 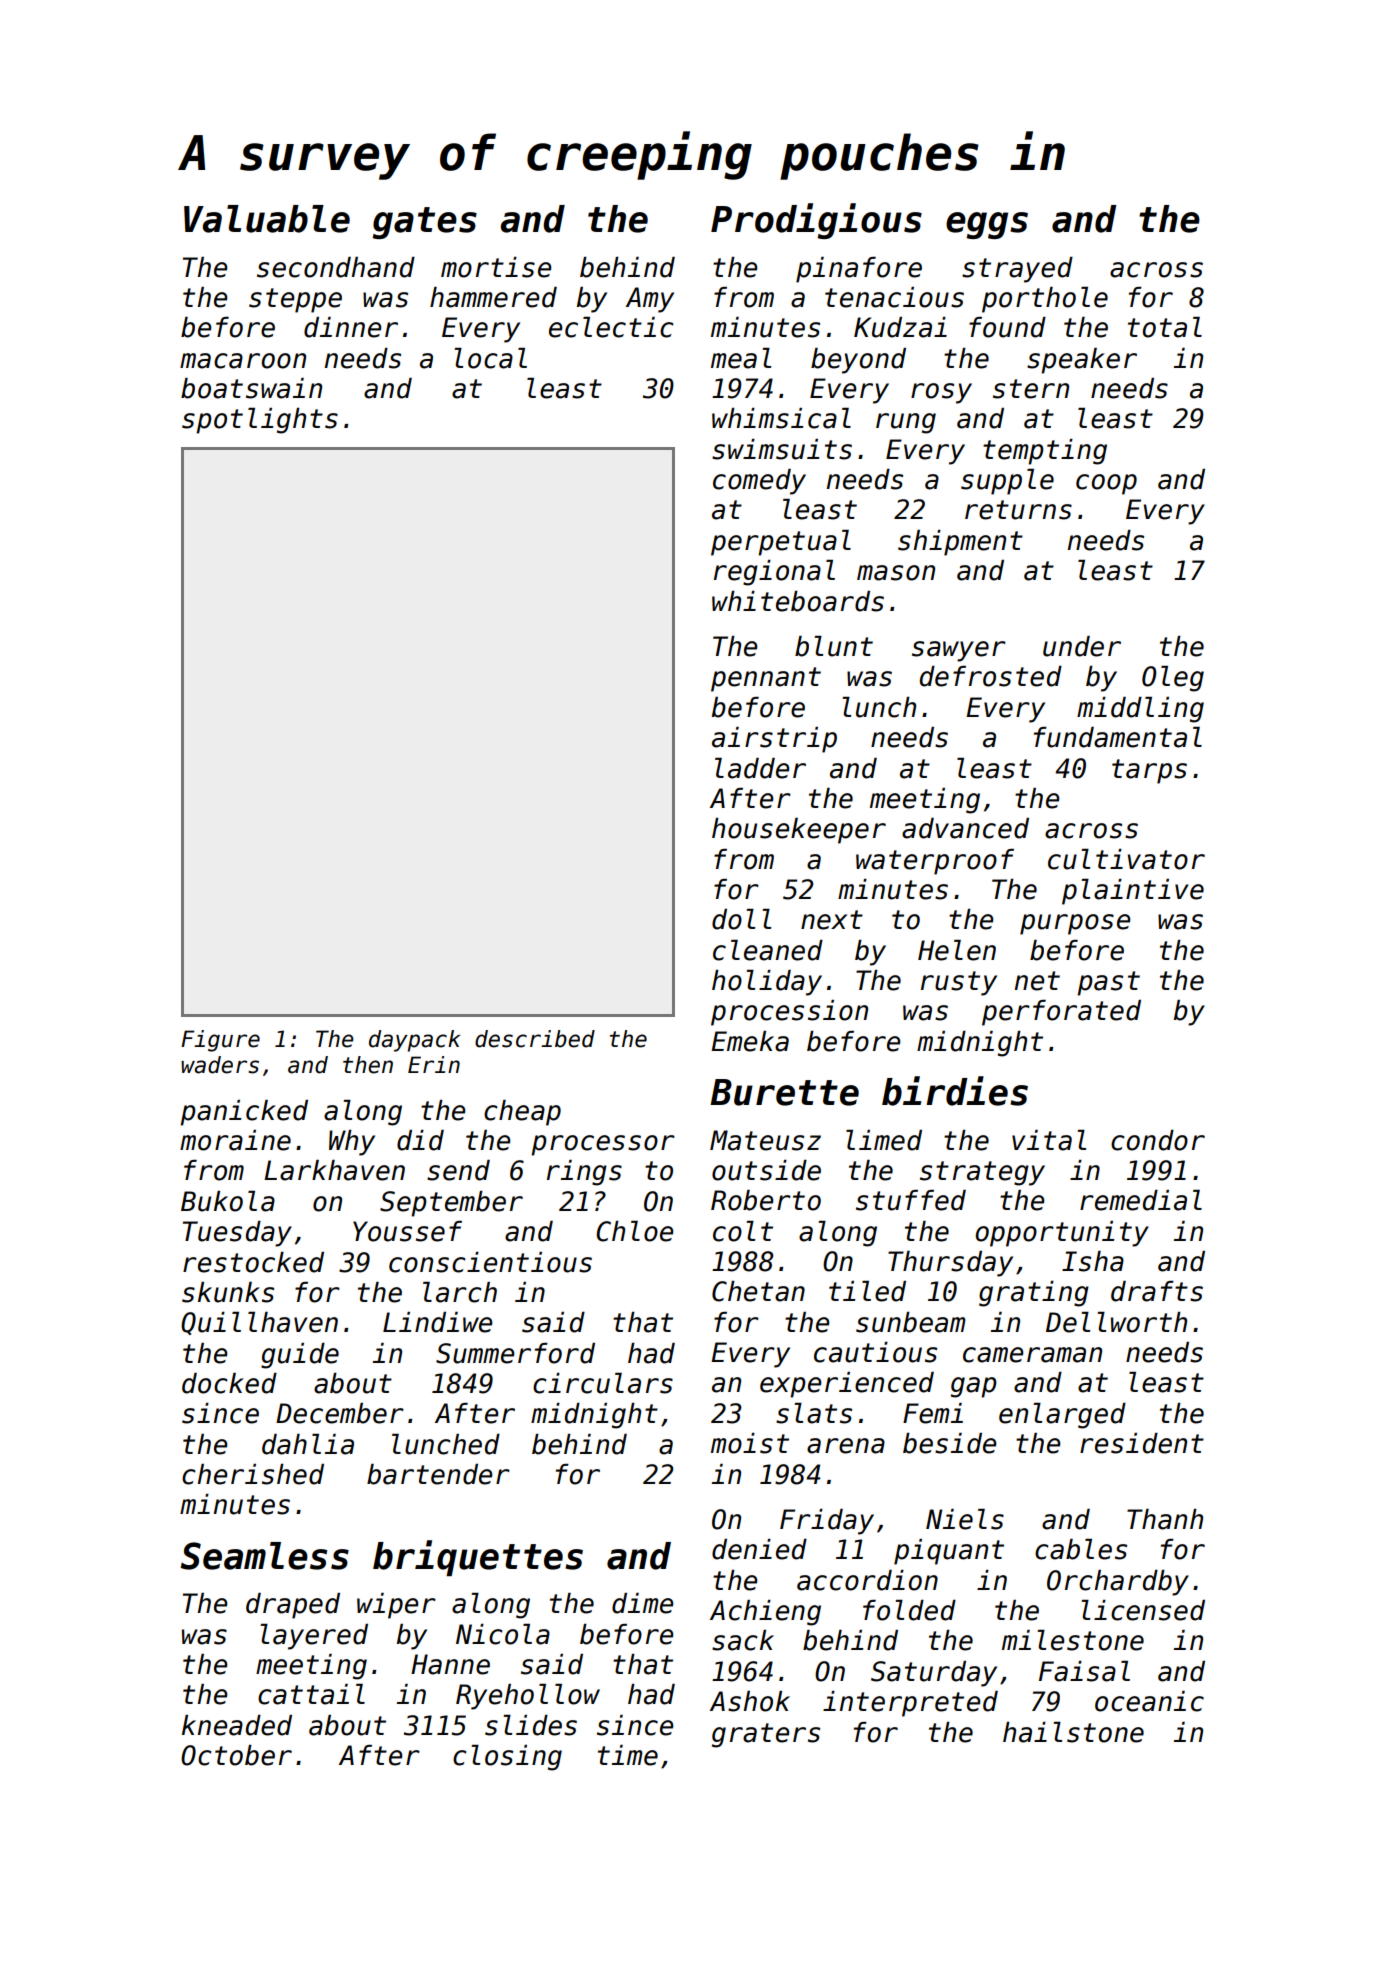 What do you see at coordinates (507, 1758) in the page?
I see `closing` at bounding box center [507, 1758].
